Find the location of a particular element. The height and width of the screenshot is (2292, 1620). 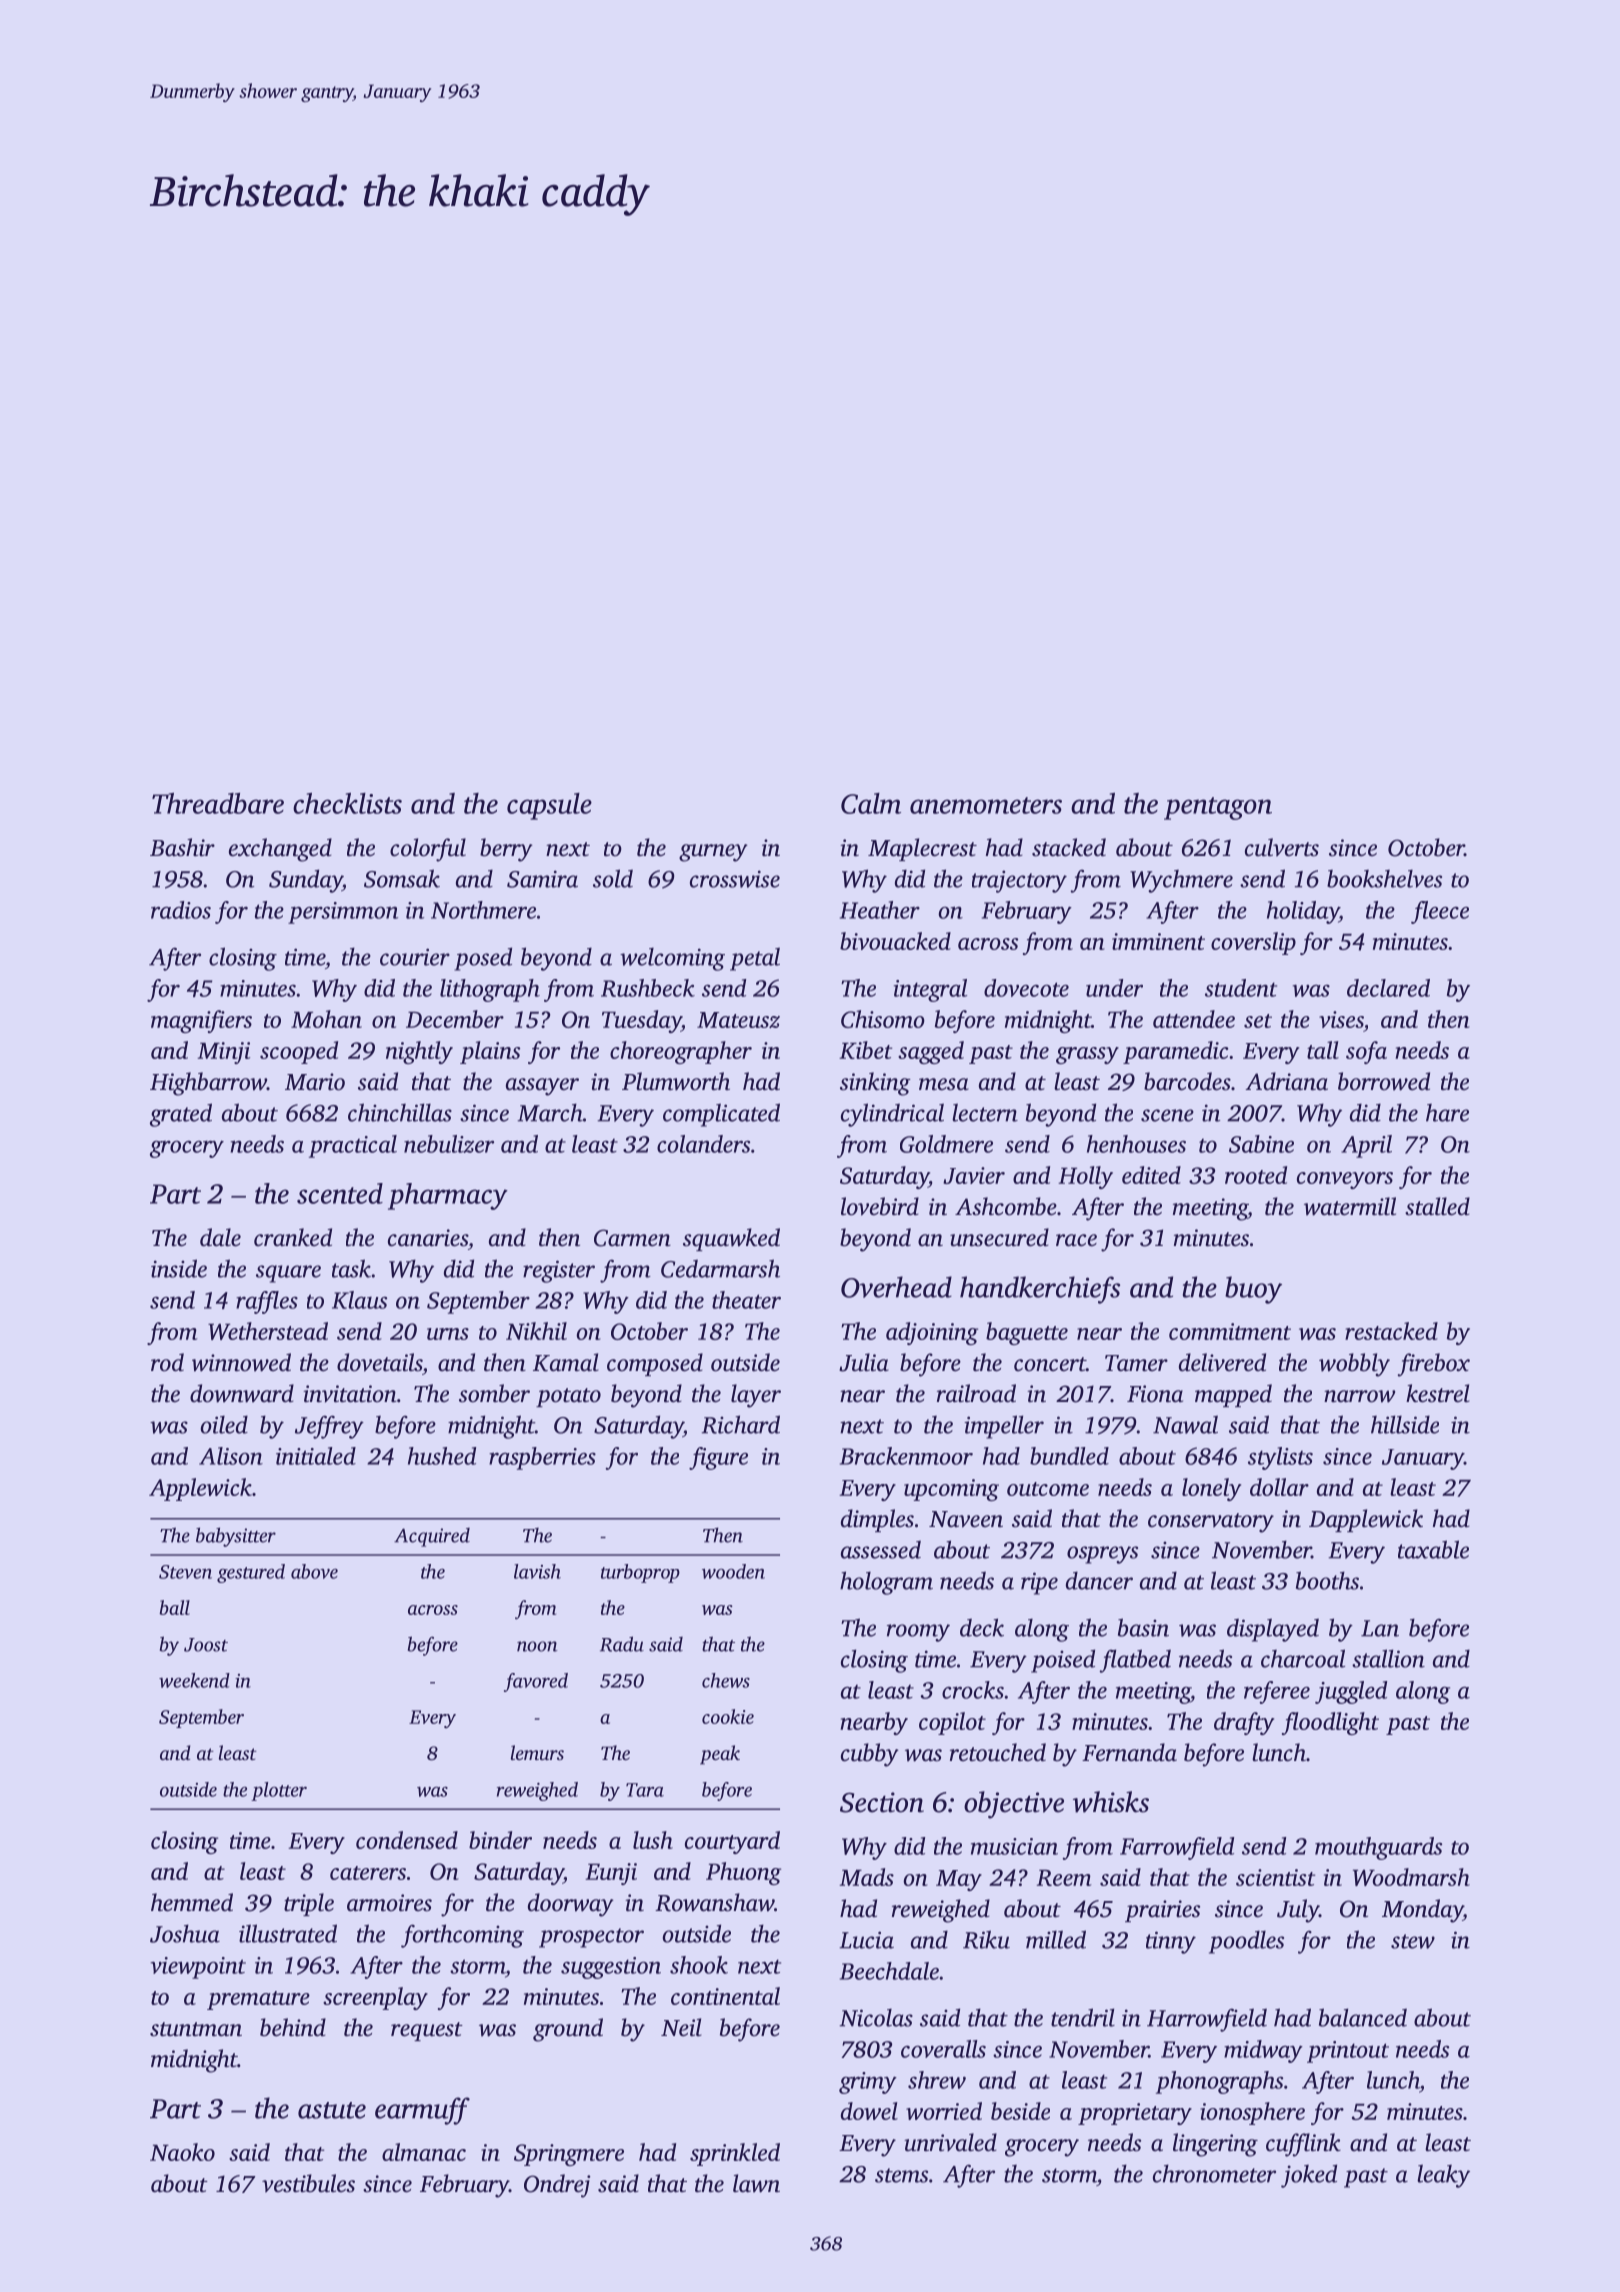

Threadbare is located at coordinates (218, 803).
